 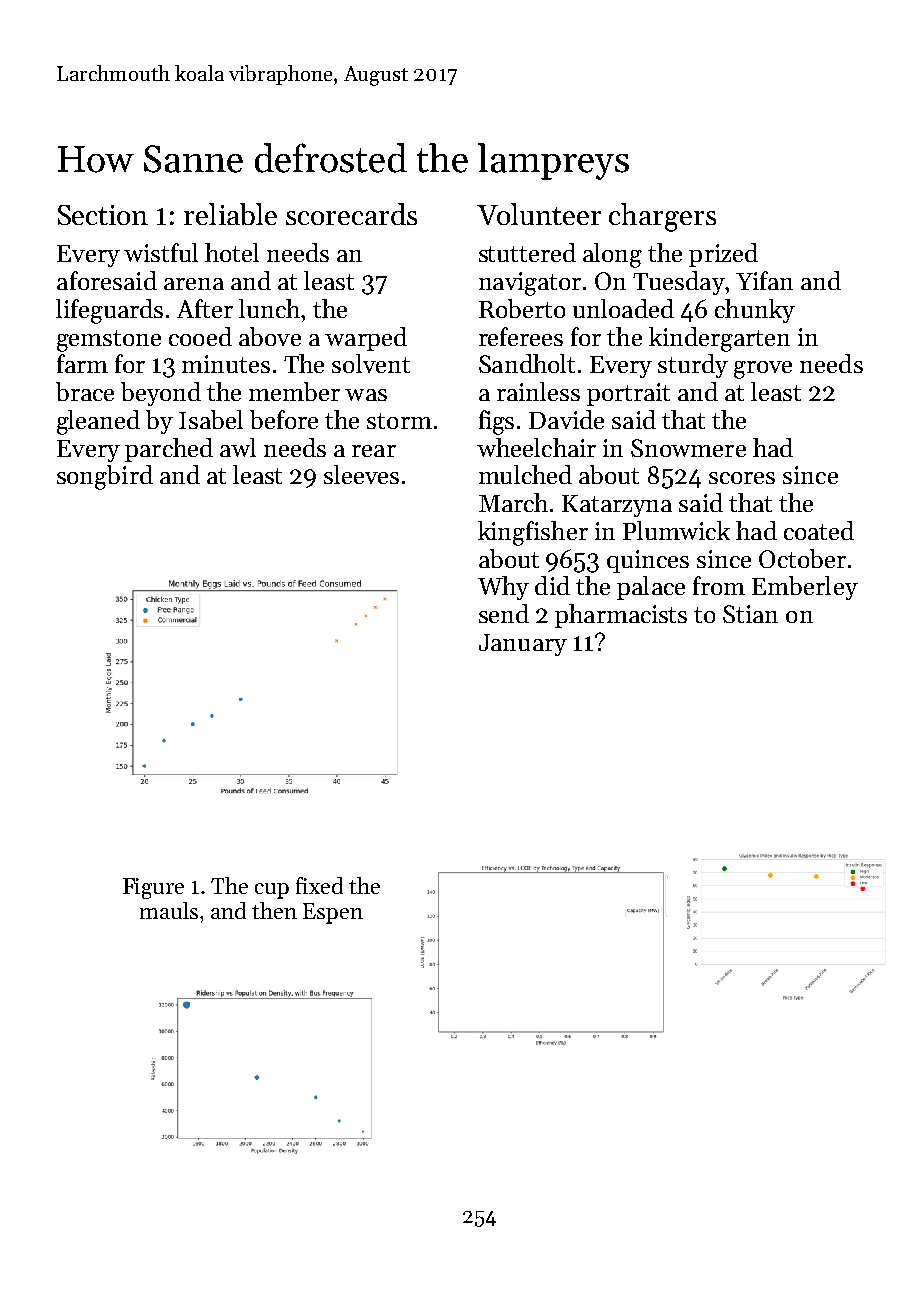 What do you see at coordinates (109, 311) in the page?
I see `lifeguards` at bounding box center [109, 311].
